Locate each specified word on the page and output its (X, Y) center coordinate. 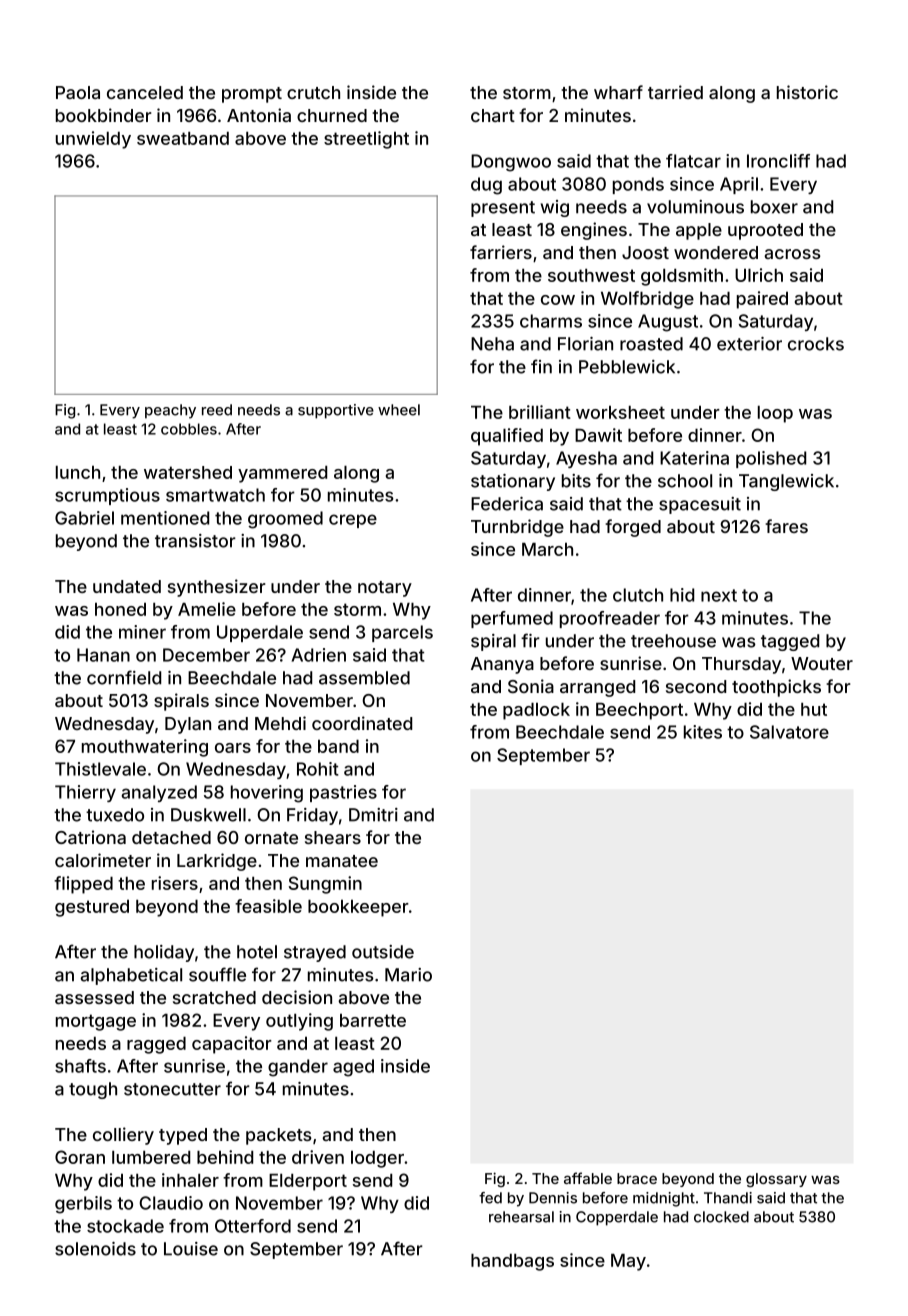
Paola (78, 92)
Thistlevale (100, 769)
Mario (408, 975)
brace (637, 1178)
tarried (675, 92)
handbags (512, 1262)
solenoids (95, 1249)
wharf (618, 92)
